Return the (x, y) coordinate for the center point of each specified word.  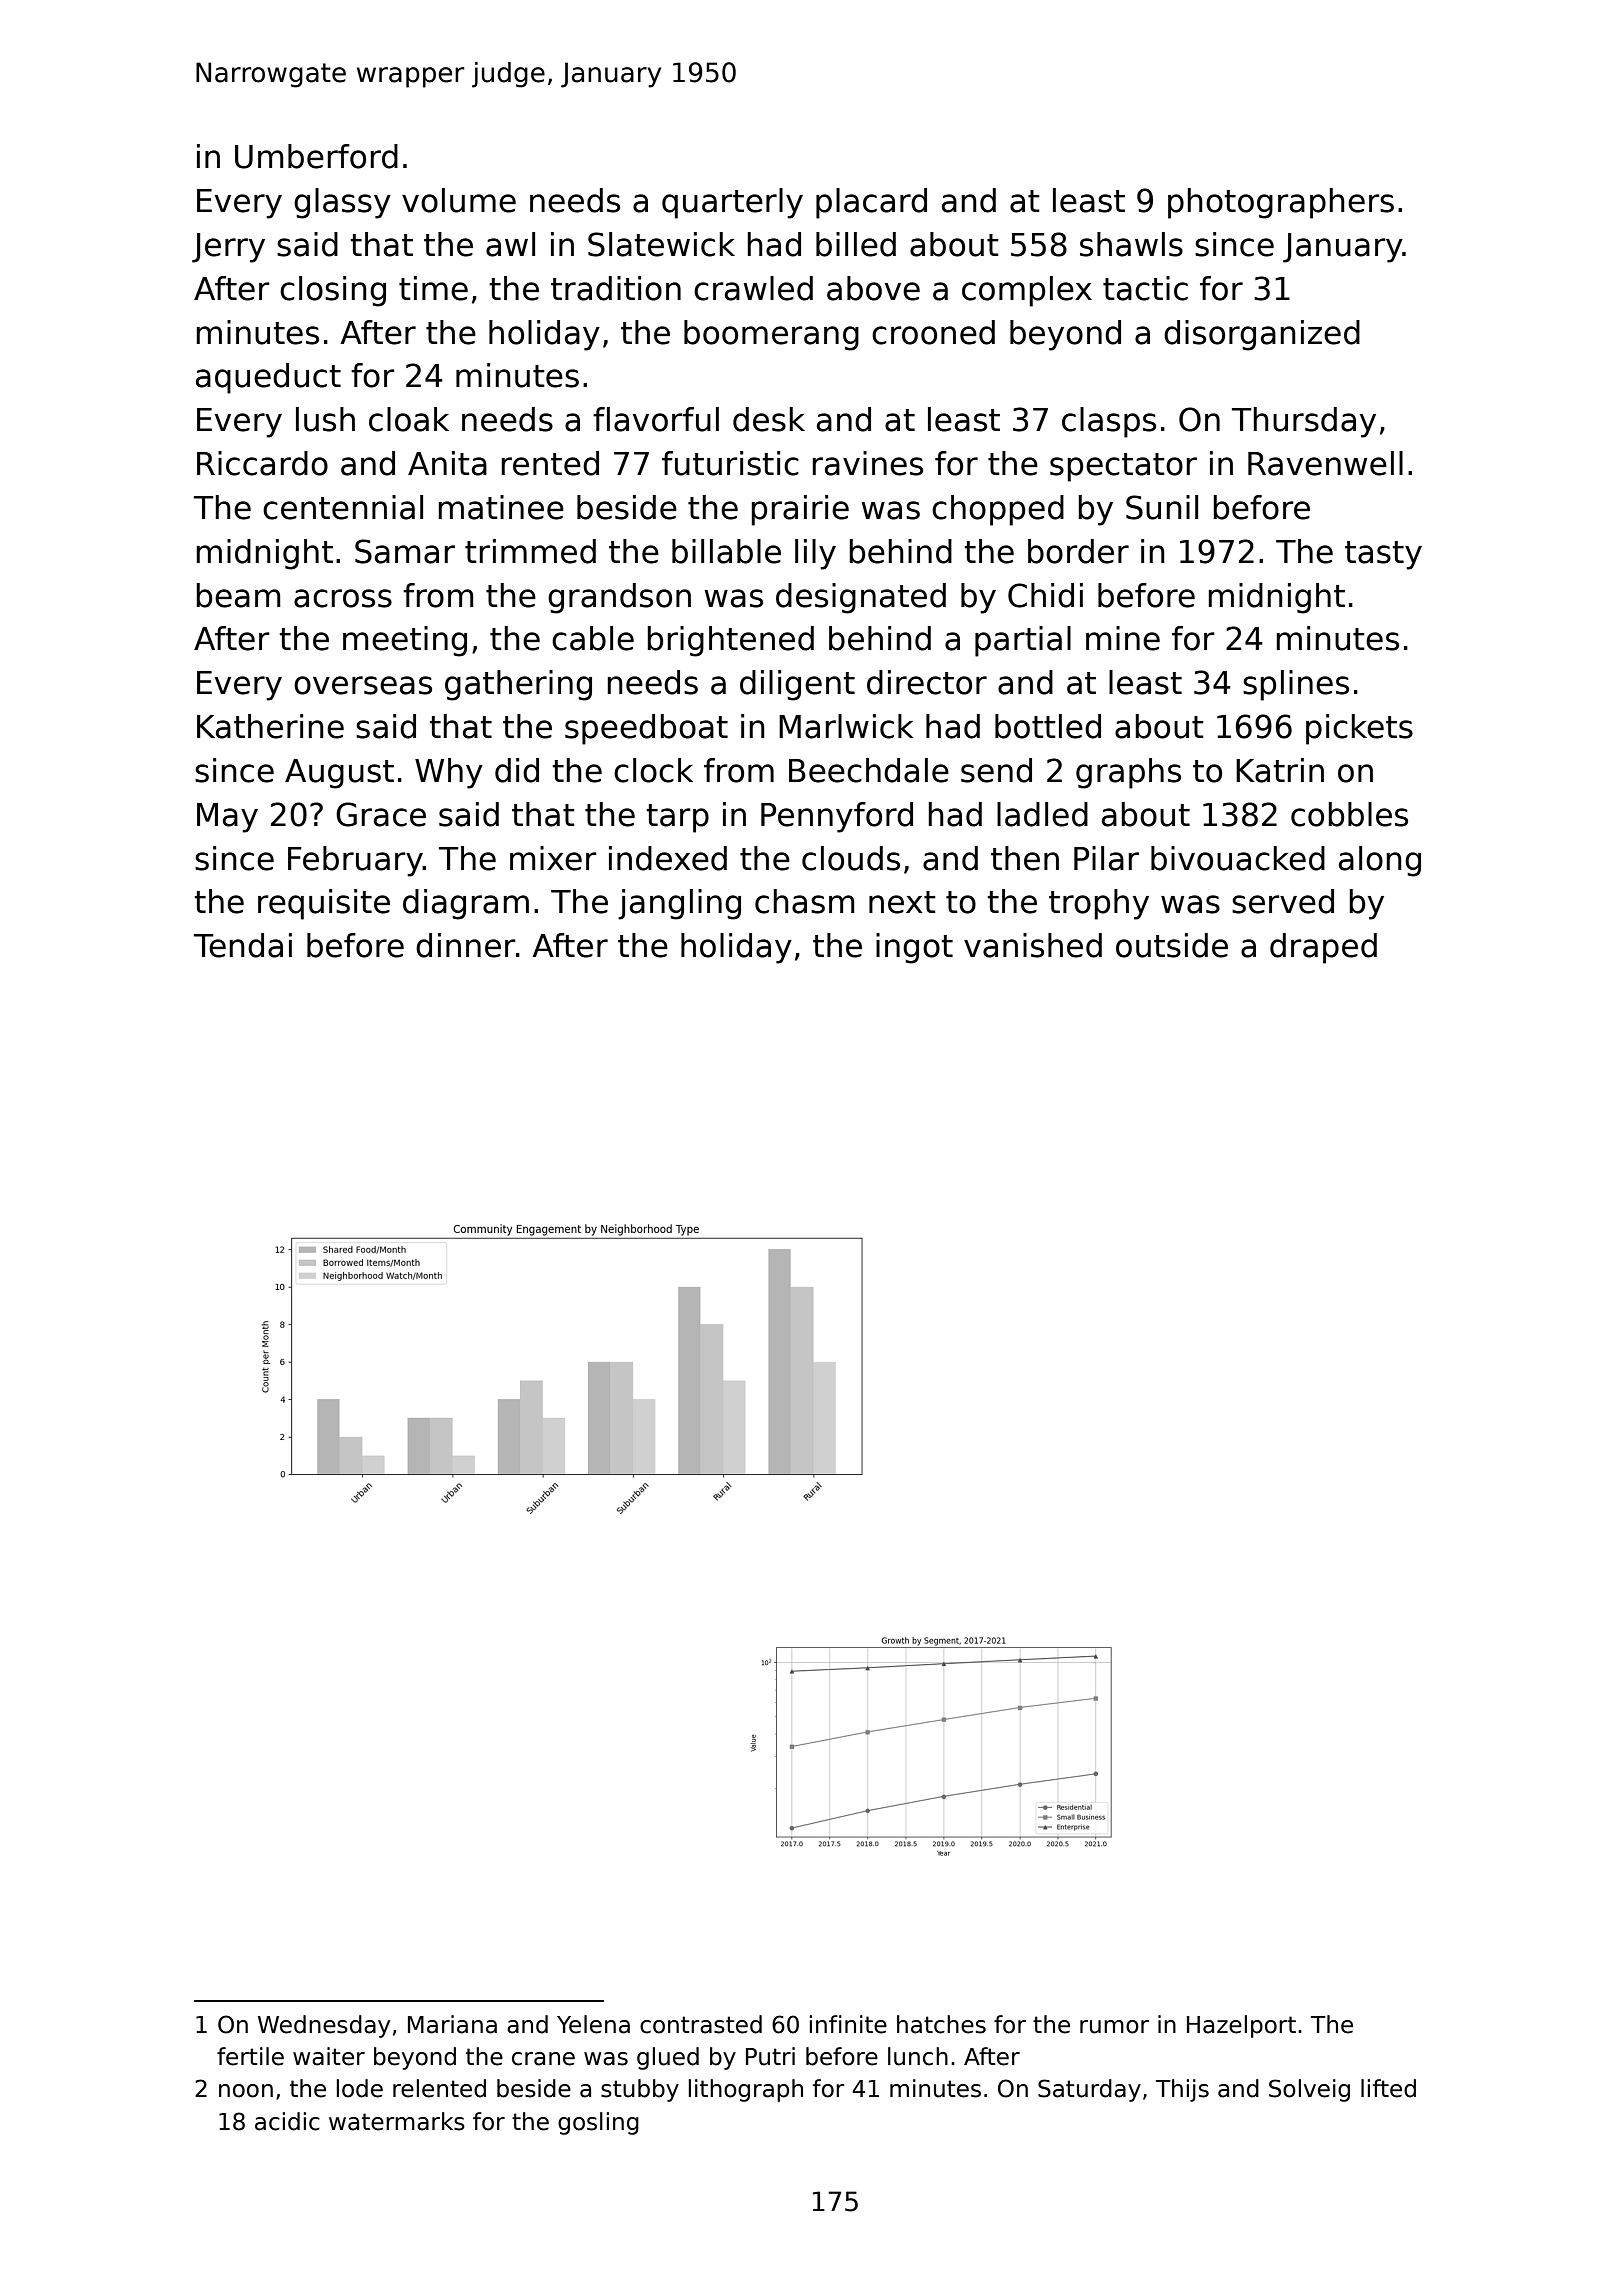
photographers (1281, 203)
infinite (848, 2024)
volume (459, 200)
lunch (918, 2056)
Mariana (452, 2024)
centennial (343, 507)
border (1078, 551)
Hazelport (1241, 2026)
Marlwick (846, 726)
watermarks (397, 2121)
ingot (914, 948)
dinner (466, 945)
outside (1172, 945)
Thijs (1182, 2090)
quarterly (732, 203)
